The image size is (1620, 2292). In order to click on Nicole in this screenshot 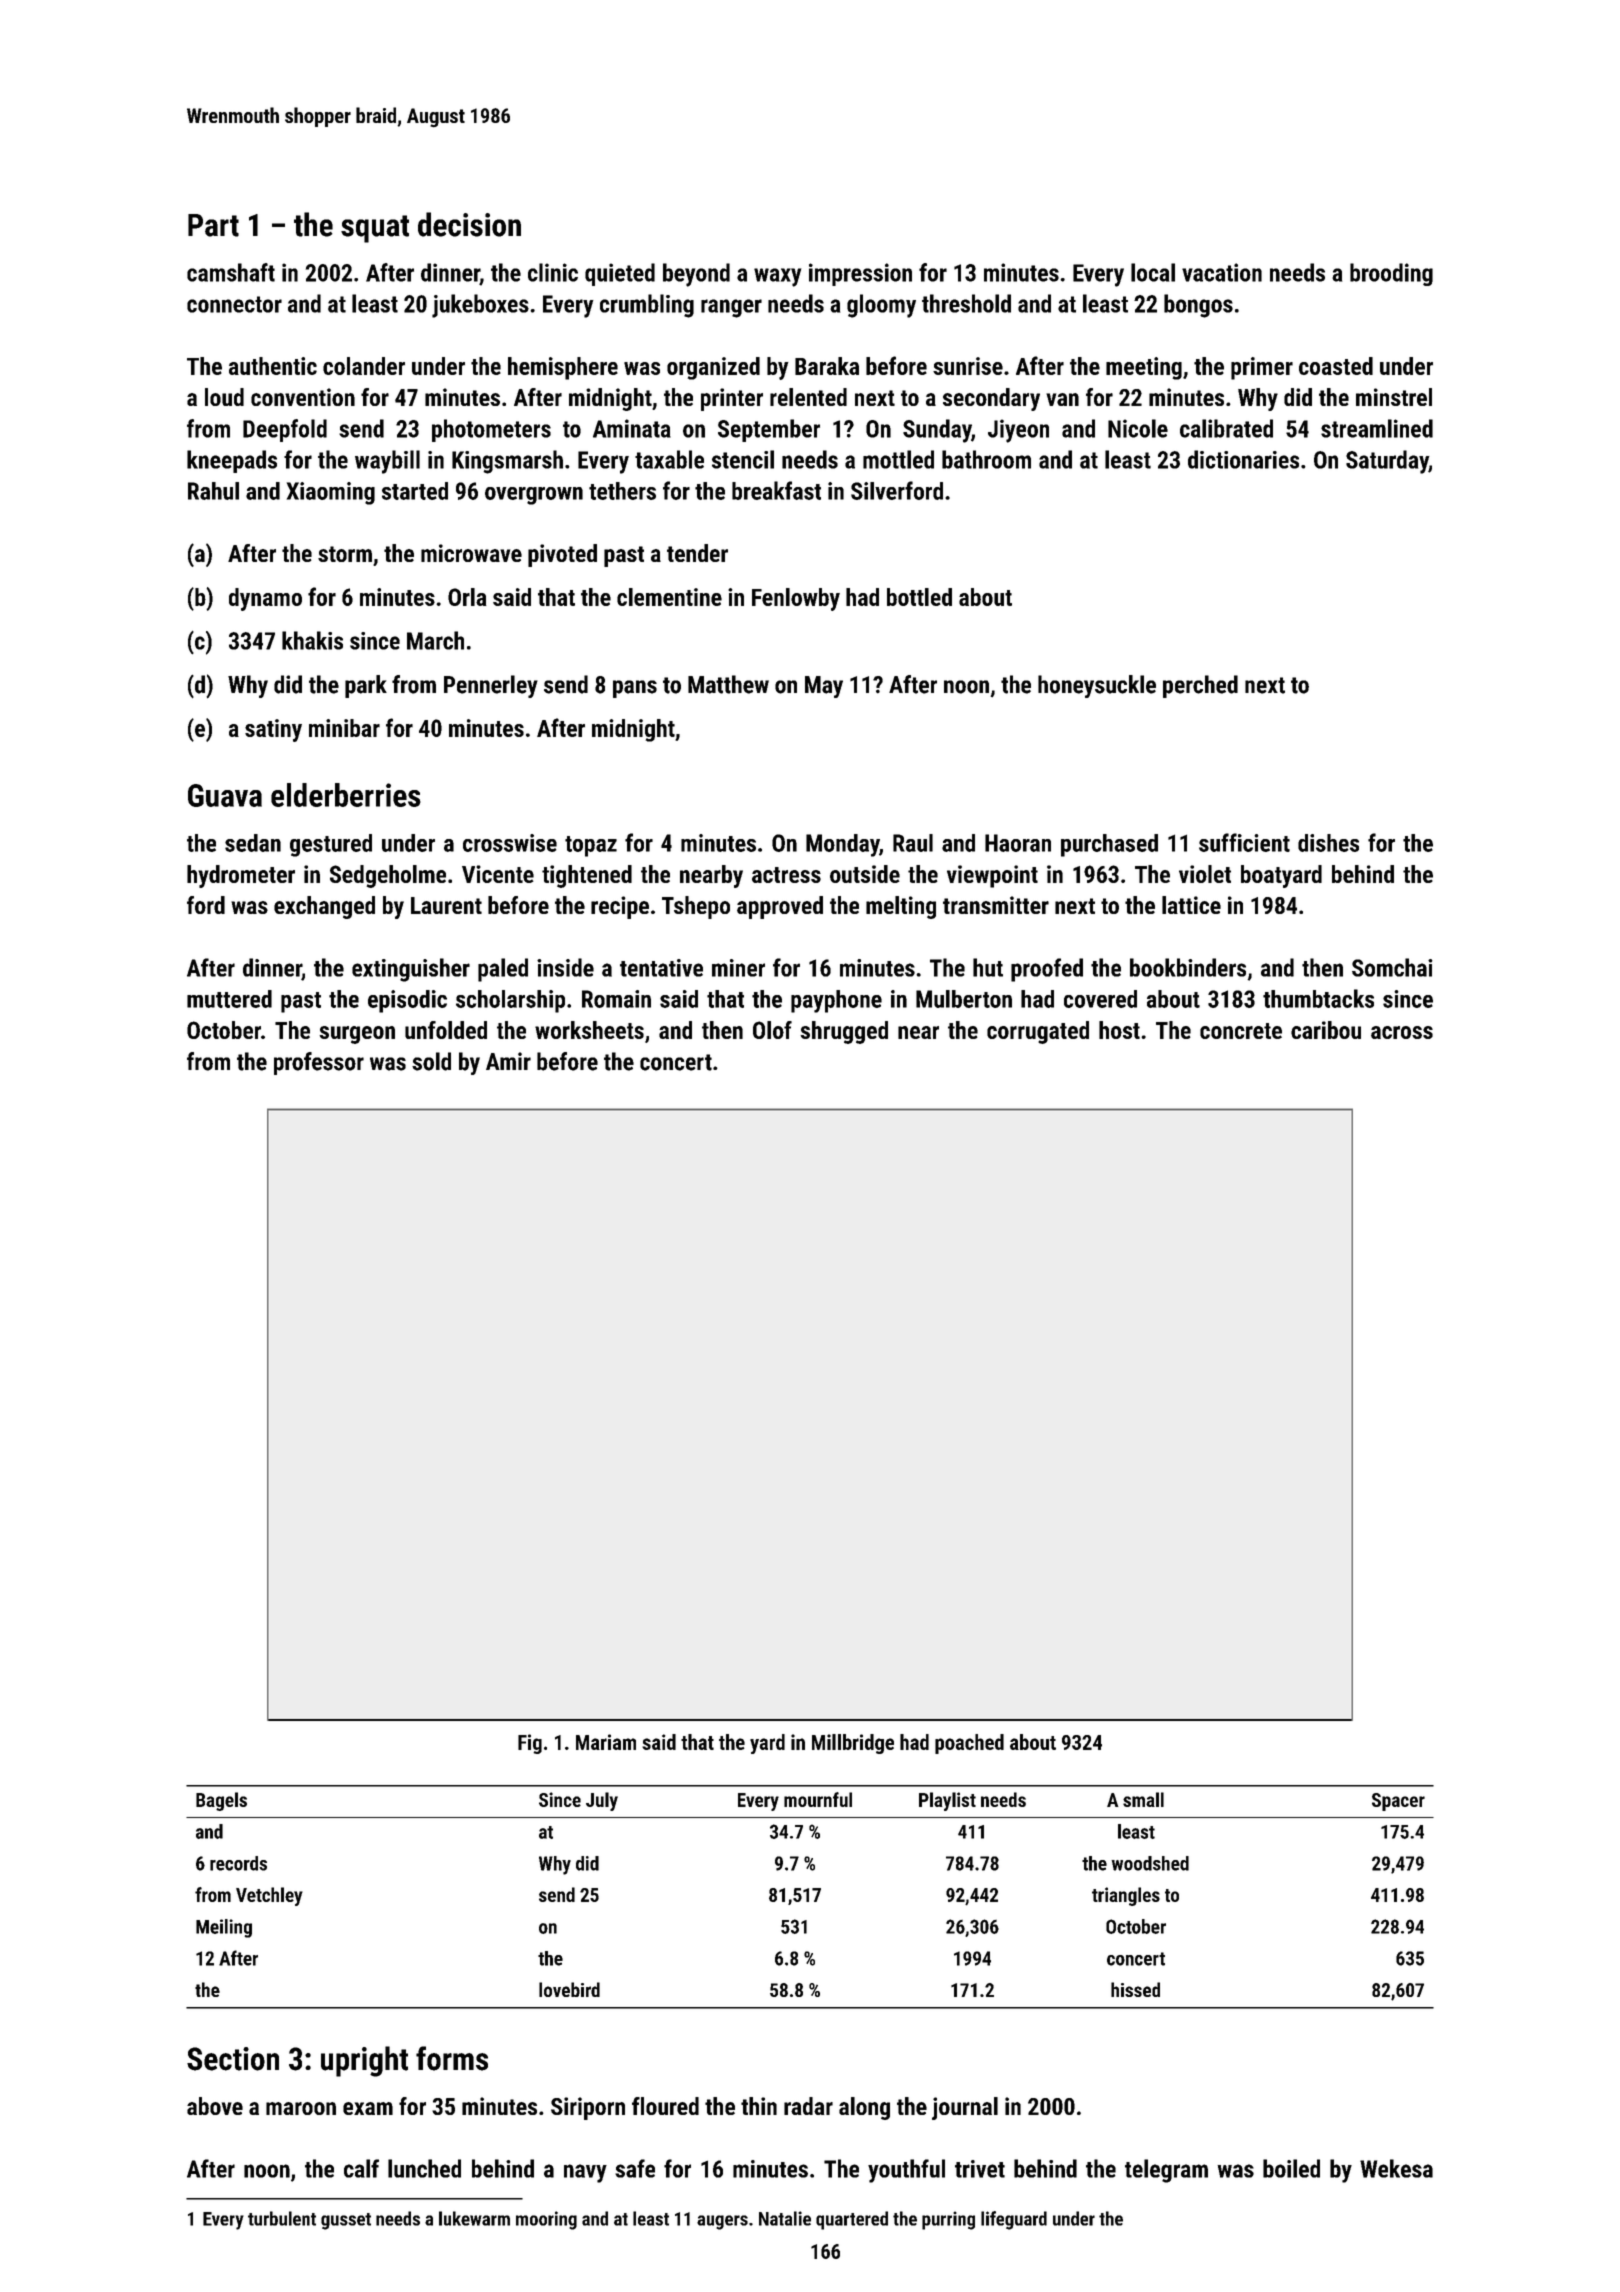, I will do `click(1138, 428)`.
